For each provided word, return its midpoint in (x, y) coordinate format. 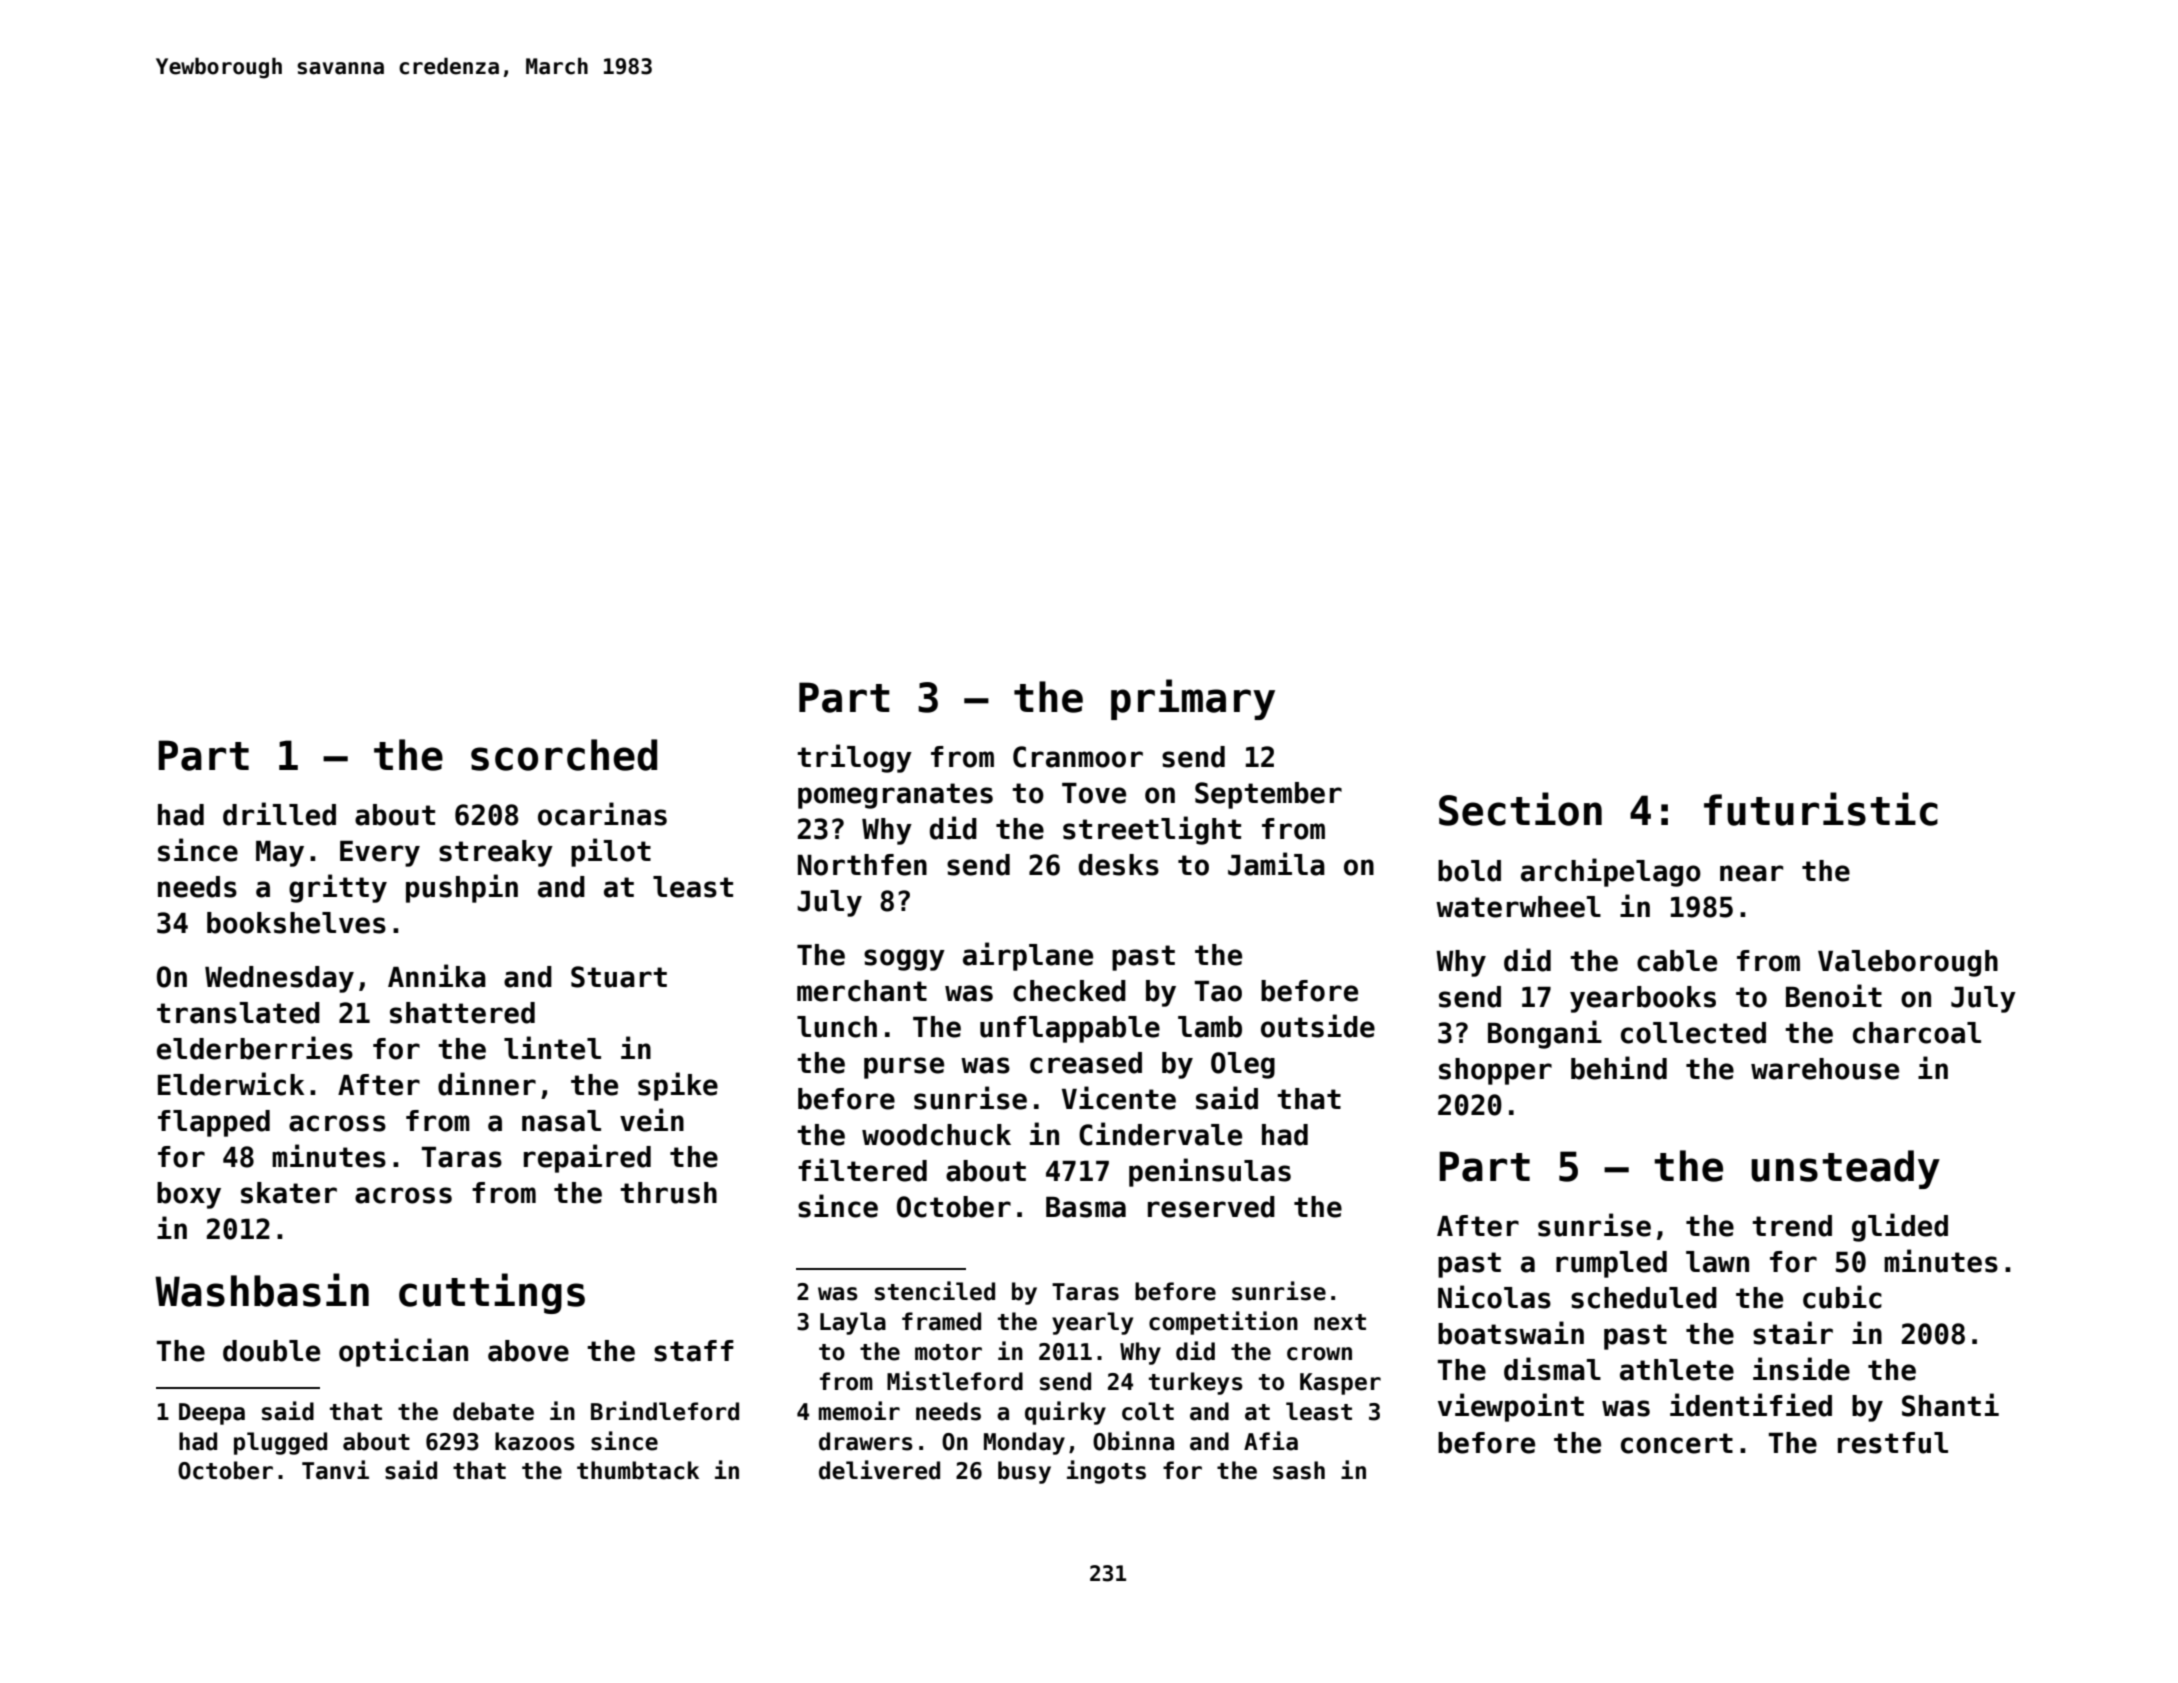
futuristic (1821, 809)
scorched (564, 755)
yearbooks (1643, 999)
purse (904, 1068)
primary (1193, 699)
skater (289, 1193)
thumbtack (638, 1470)
